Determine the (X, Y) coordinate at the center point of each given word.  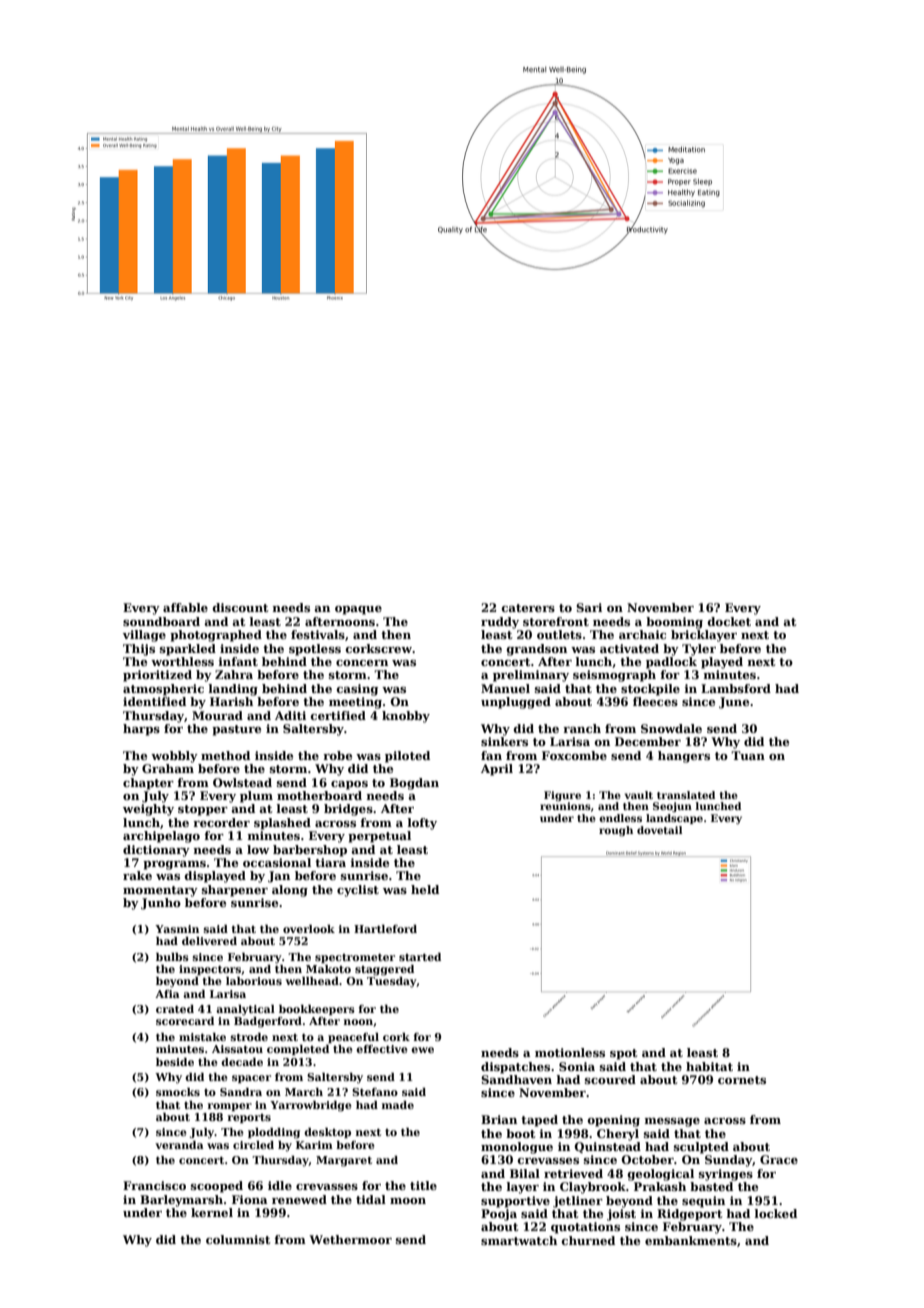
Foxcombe (574, 755)
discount (240, 607)
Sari (589, 607)
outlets (559, 634)
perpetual (379, 837)
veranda (179, 1145)
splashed (282, 824)
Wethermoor (350, 1239)
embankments (691, 1240)
